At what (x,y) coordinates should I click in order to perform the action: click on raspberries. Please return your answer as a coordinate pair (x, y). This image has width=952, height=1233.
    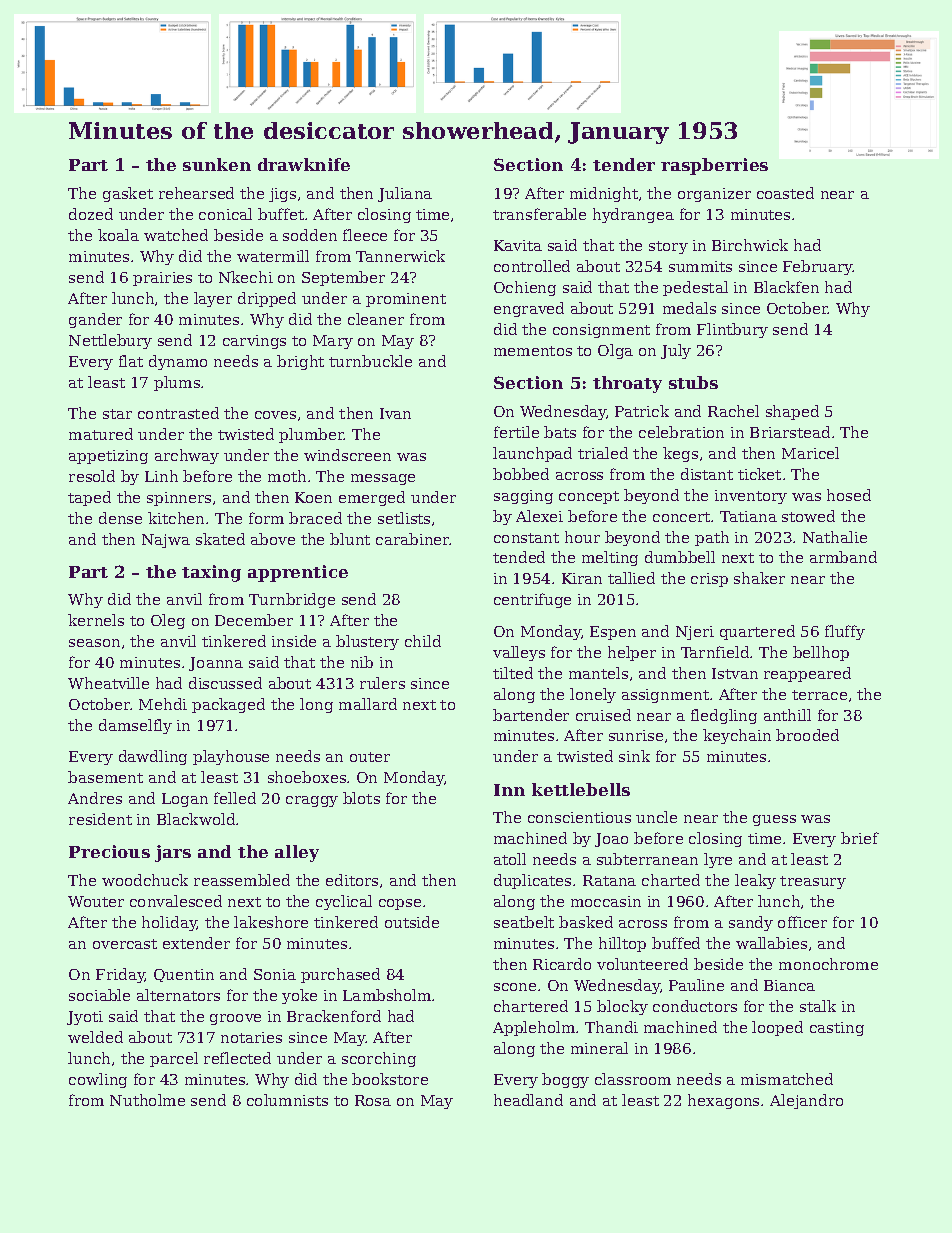
    Looking at the image, I should click on (714, 166).
